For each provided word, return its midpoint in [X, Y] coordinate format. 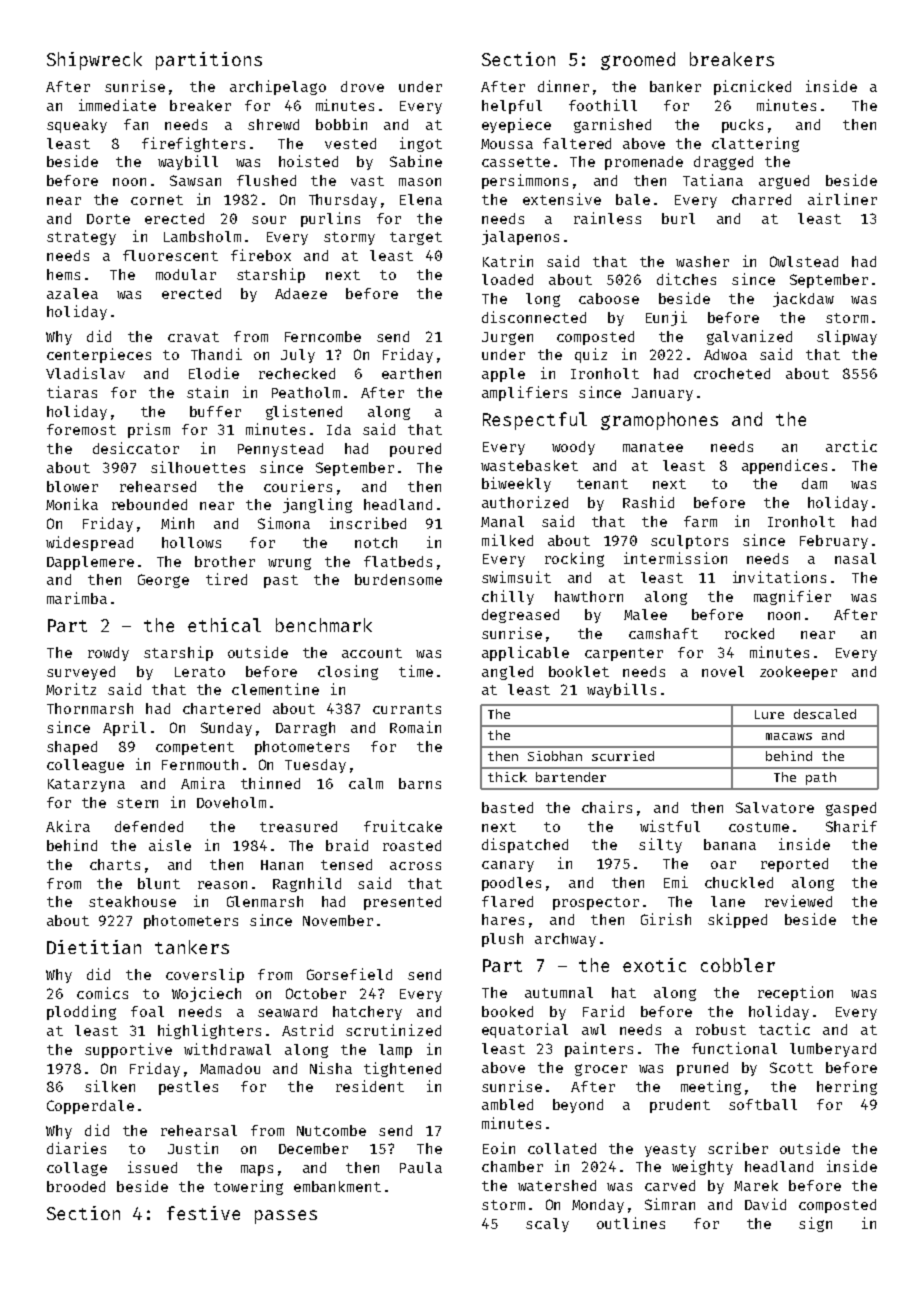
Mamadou [230, 1068]
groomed [638, 61]
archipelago [278, 87]
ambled [507, 1104]
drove [362, 86]
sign [815, 1224]
